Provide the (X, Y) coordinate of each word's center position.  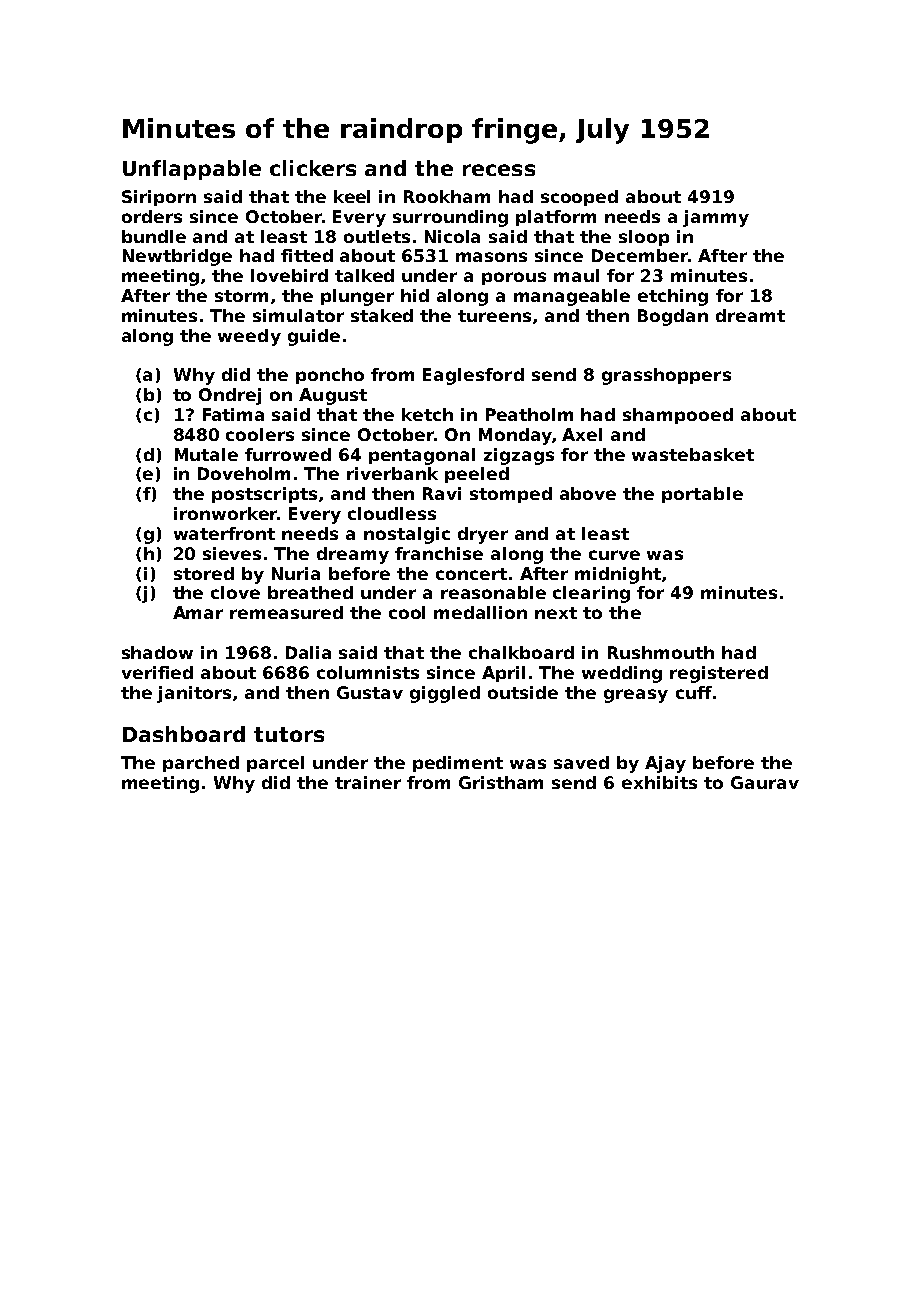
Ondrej (230, 396)
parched (201, 764)
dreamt (750, 315)
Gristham (501, 782)
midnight (618, 575)
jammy (716, 218)
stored (204, 573)
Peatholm (529, 414)
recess (499, 170)
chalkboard (521, 652)
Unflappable (192, 170)
